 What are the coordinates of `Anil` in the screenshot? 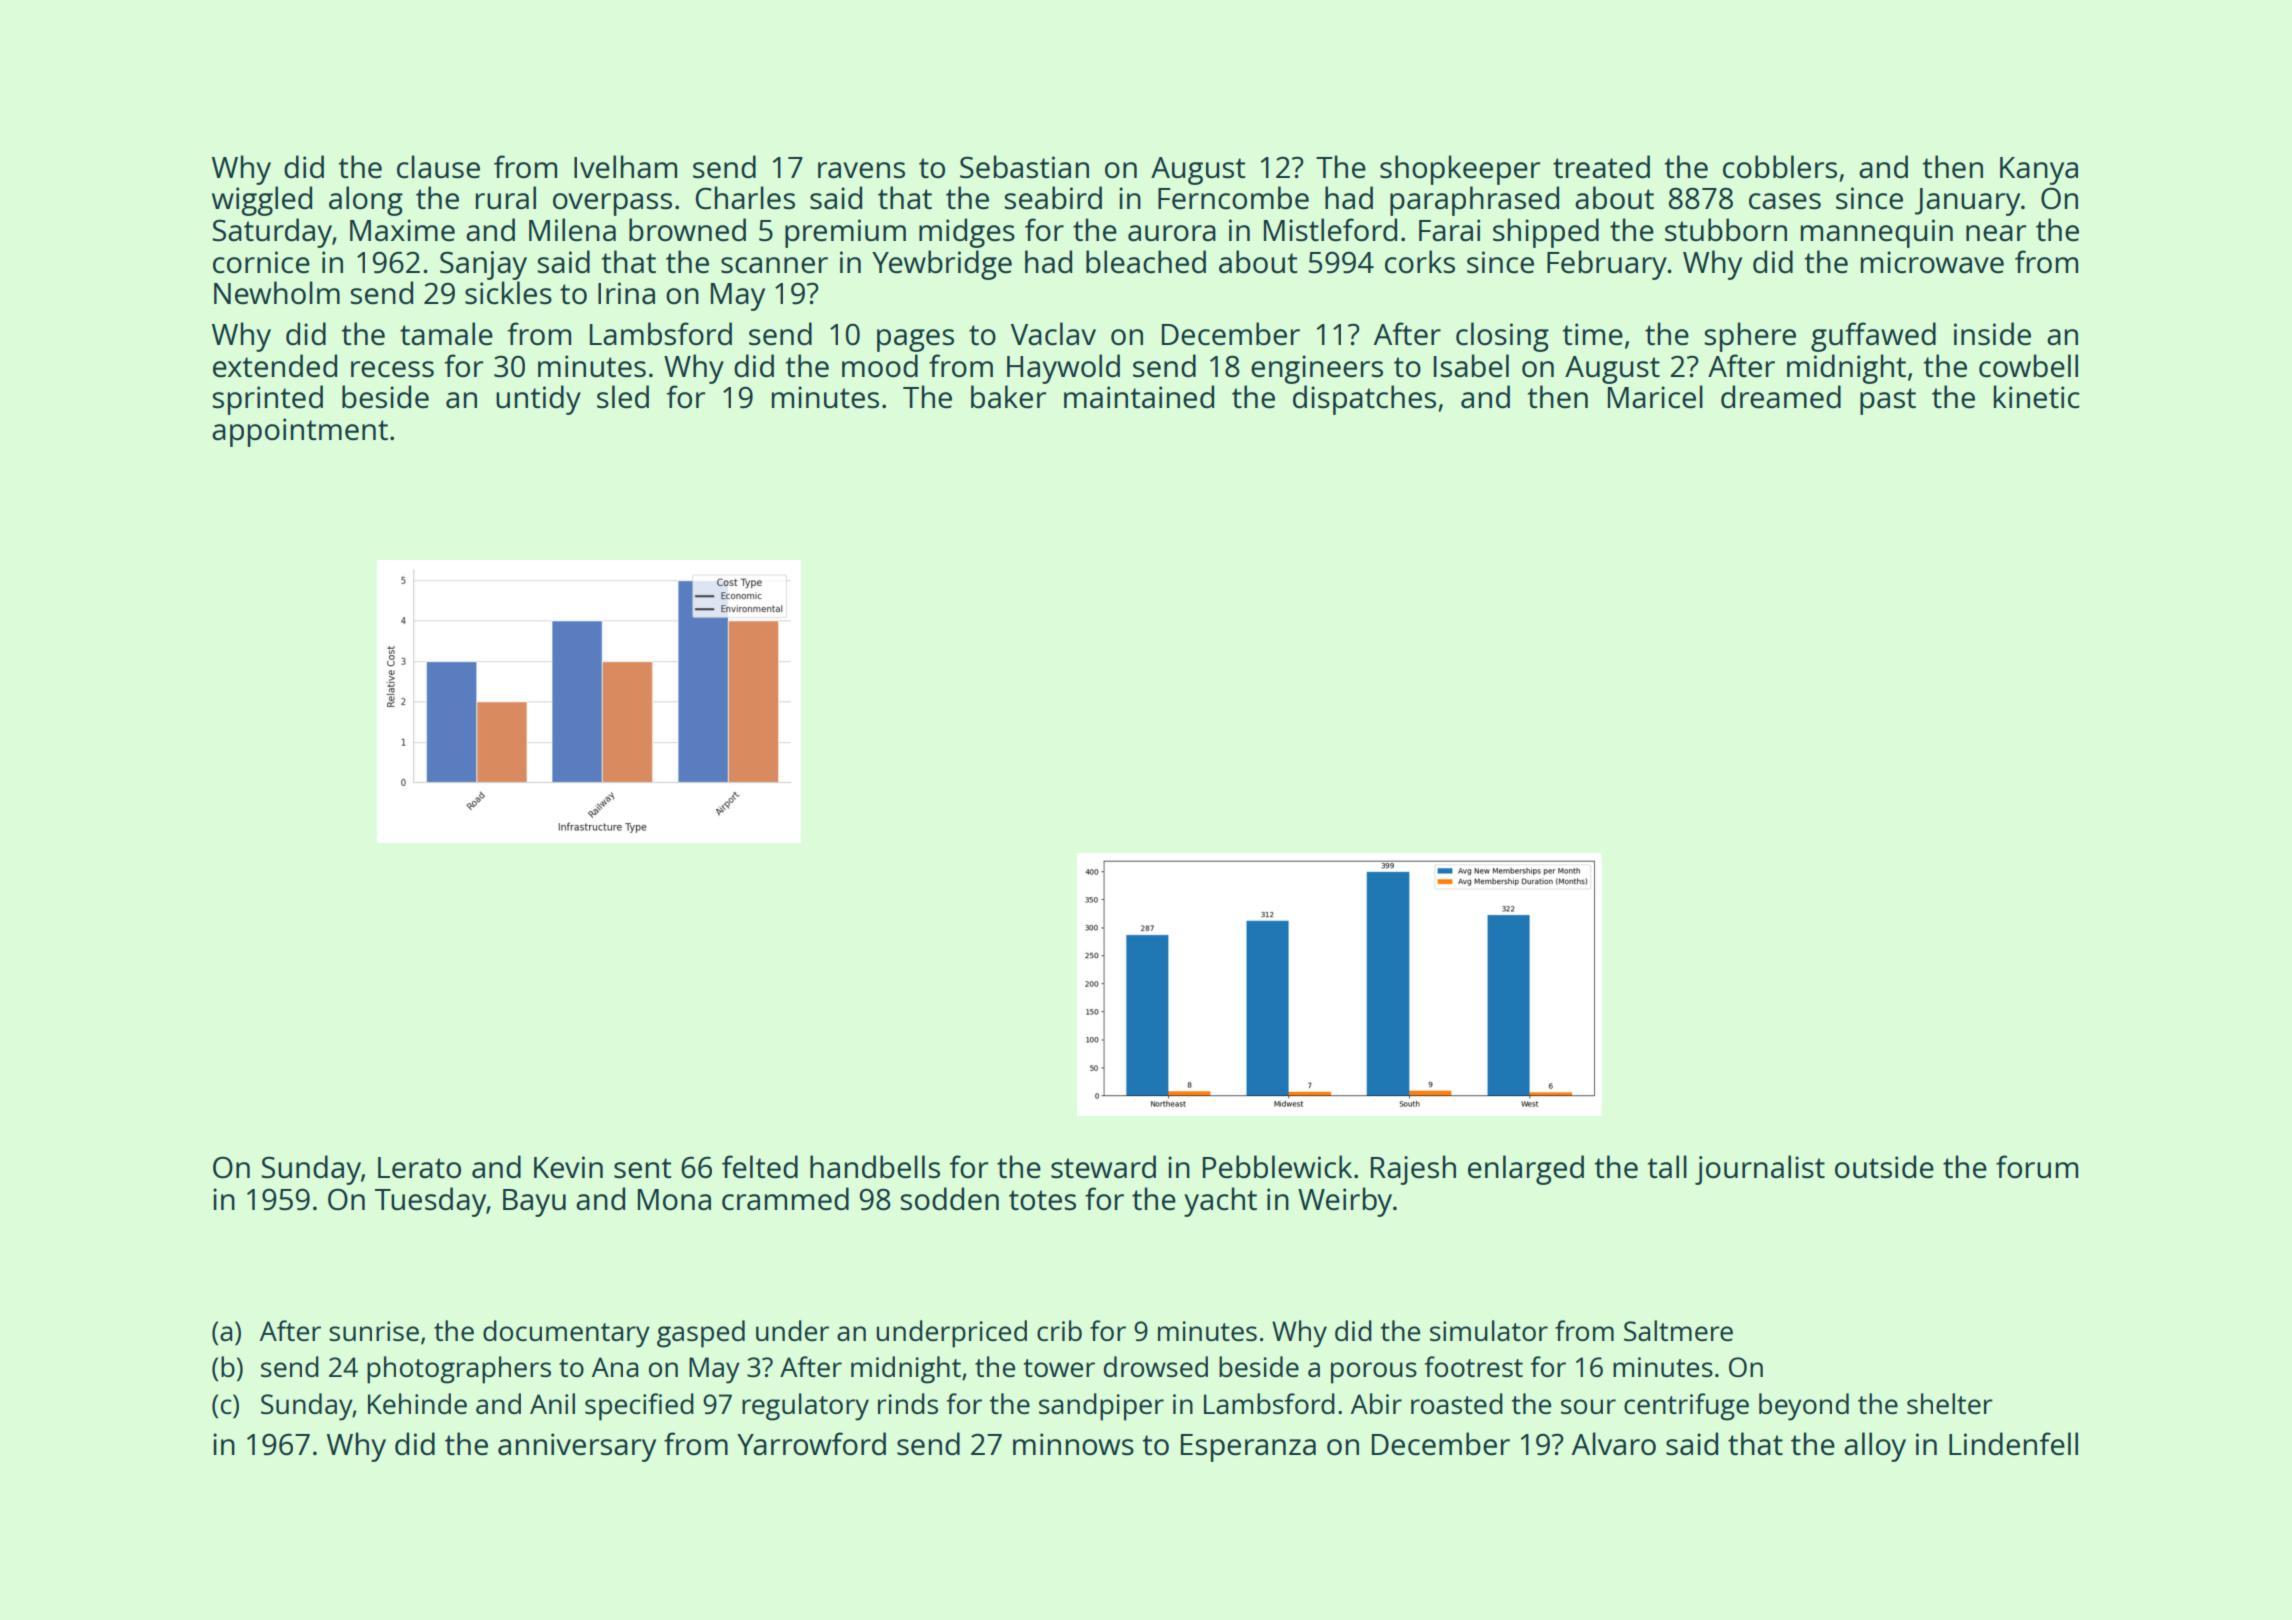 It's located at (552, 1403).
